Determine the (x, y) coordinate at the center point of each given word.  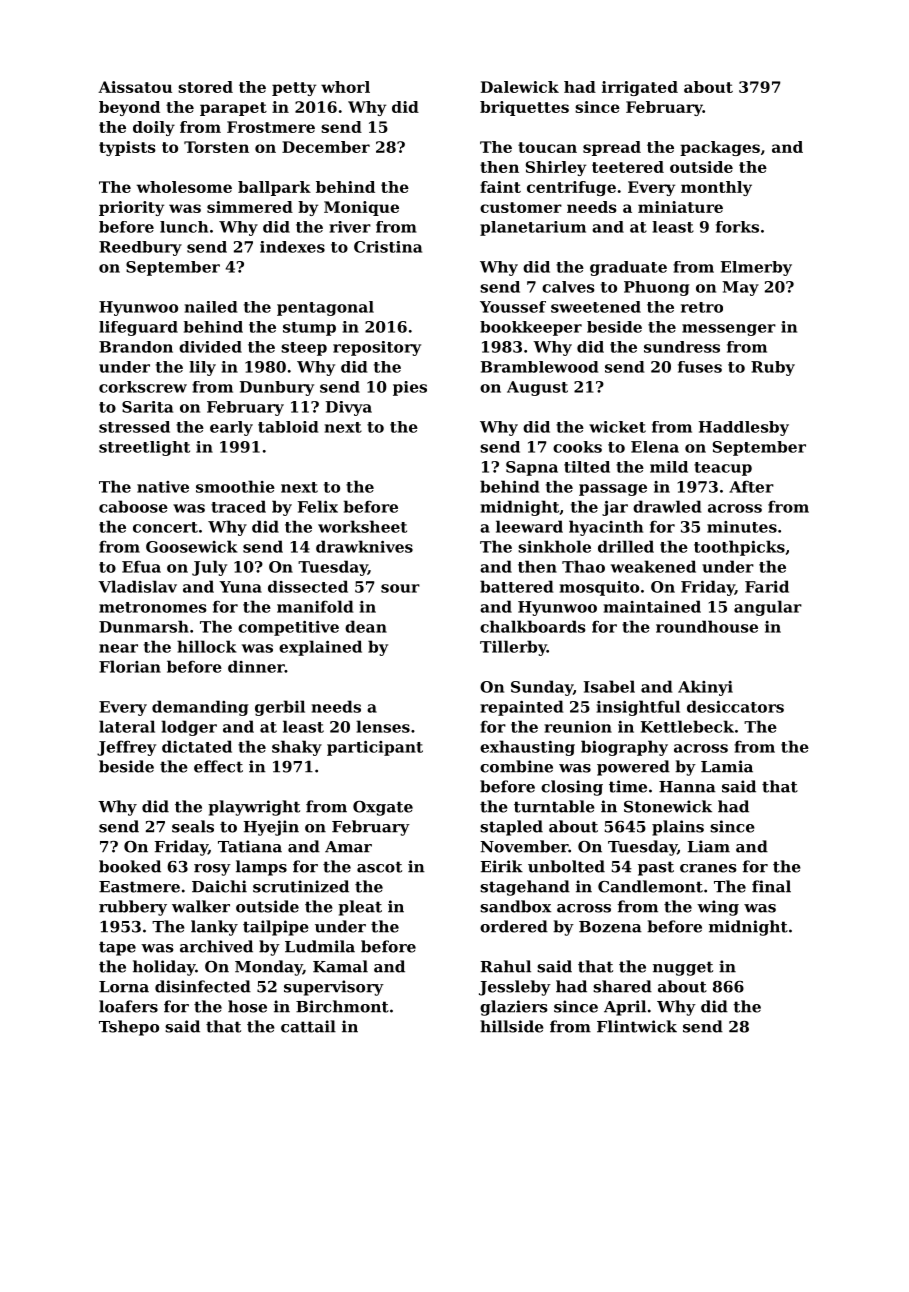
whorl (345, 87)
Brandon (136, 347)
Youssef (513, 307)
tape (117, 948)
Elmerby (756, 268)
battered (516, 586)
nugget (683, 968)
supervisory (334, 988)
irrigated (640, 88)
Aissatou (135, 87)
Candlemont (650, 886)
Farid (767, 586)
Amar (348, 847)
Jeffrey (126, 748)
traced (238, 506)
